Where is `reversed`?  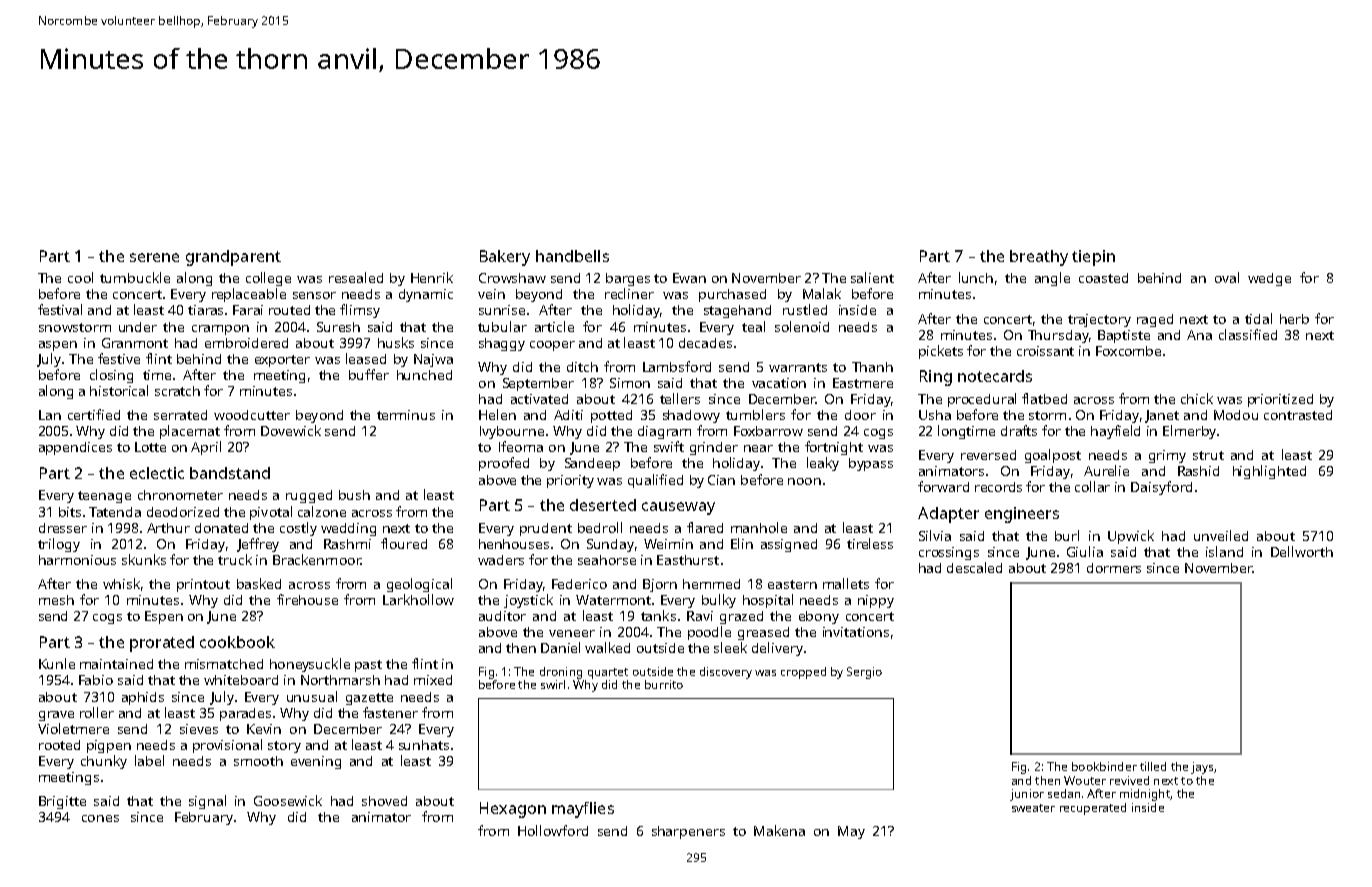 reversed is located at coordinates (988, 455).
